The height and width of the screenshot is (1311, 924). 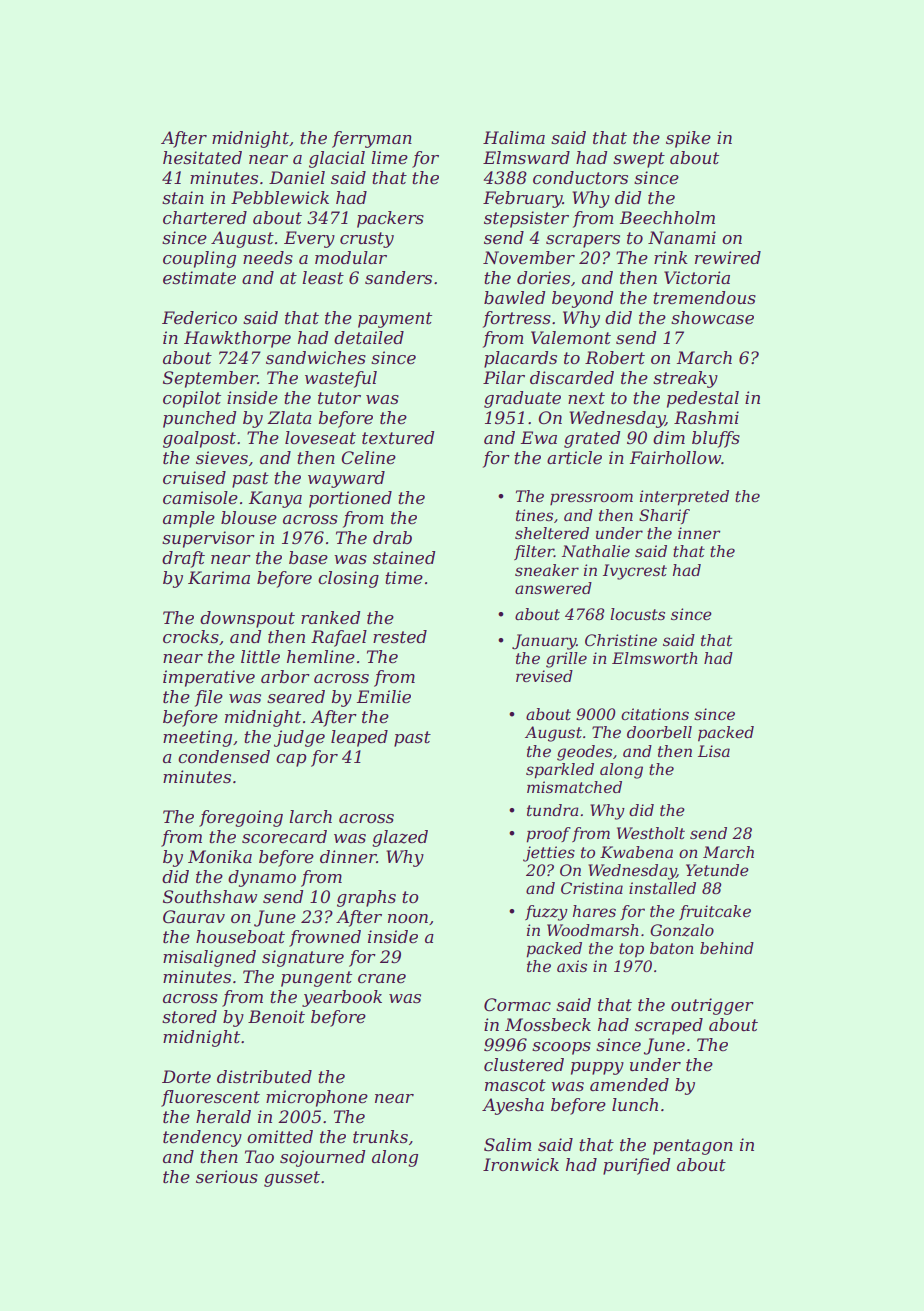 What do you see at coordinates (330, 617) in the screenshot?
I see `ranked` at bounding box center [330, 617].
